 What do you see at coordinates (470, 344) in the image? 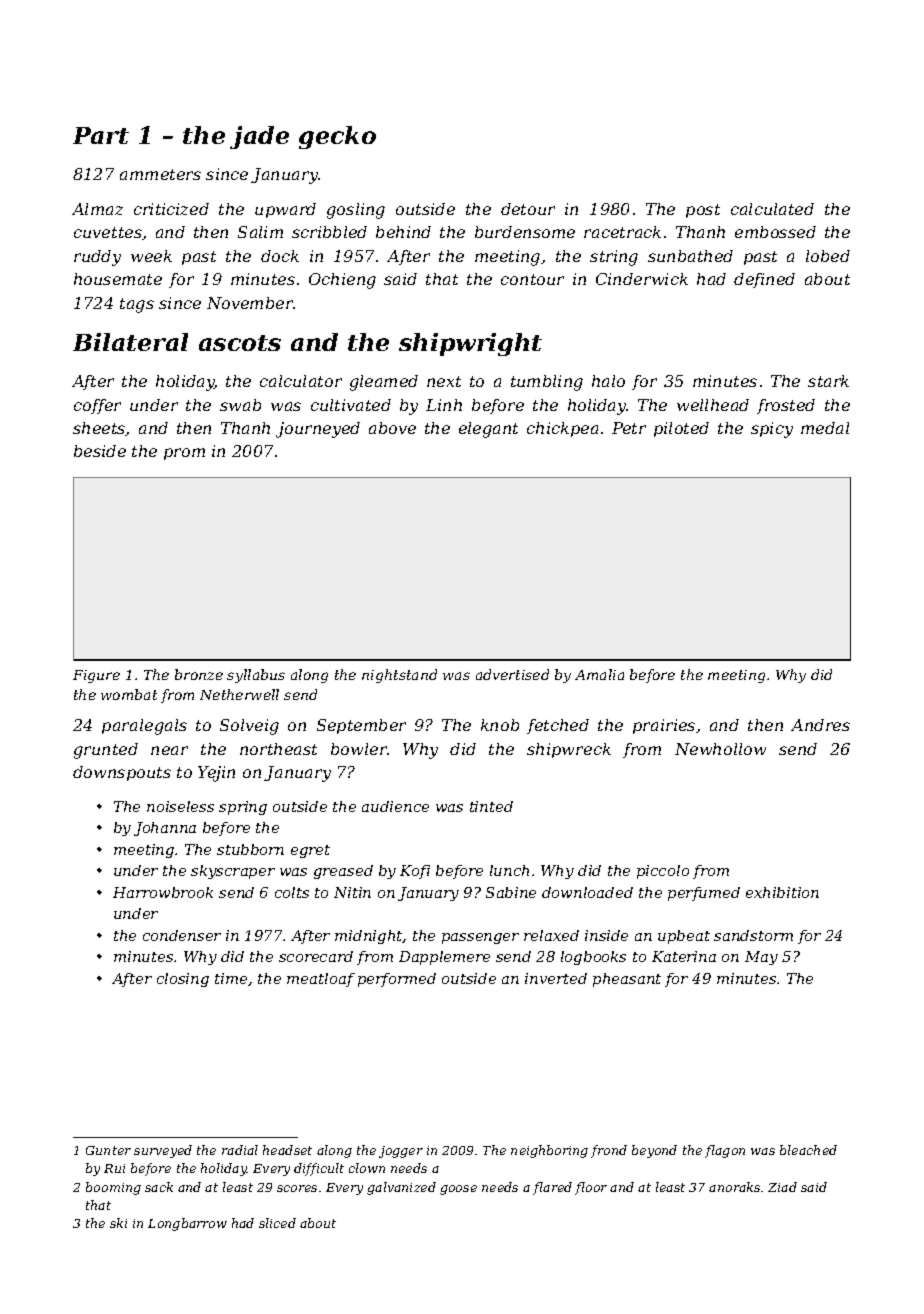
I see `shipwright` at bounding box center [470, 344].
